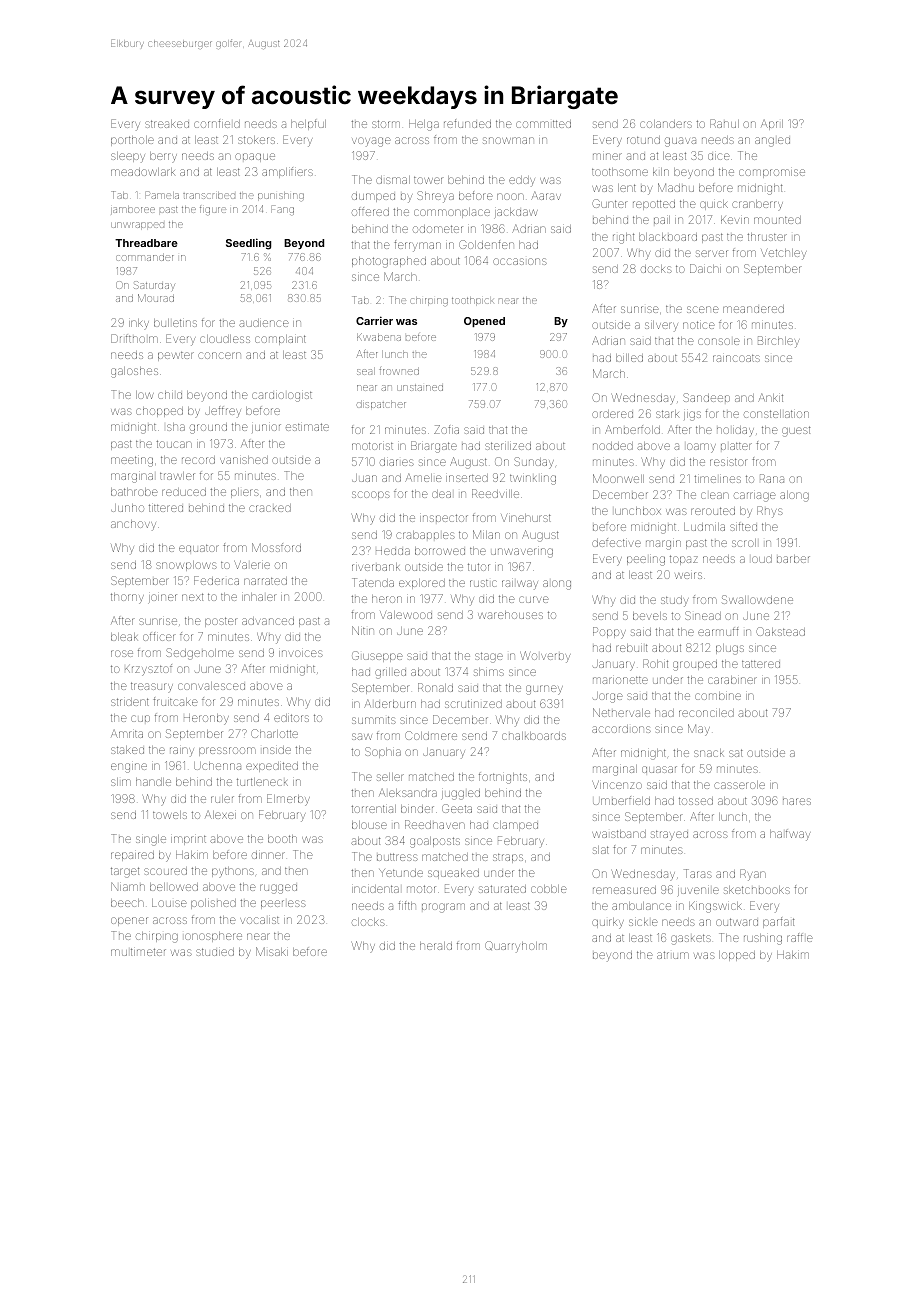 This screenshot has width=924, height=1308. Describe the element at coordinates (121, 782) in the screenshot. I see `slim` at that location.
